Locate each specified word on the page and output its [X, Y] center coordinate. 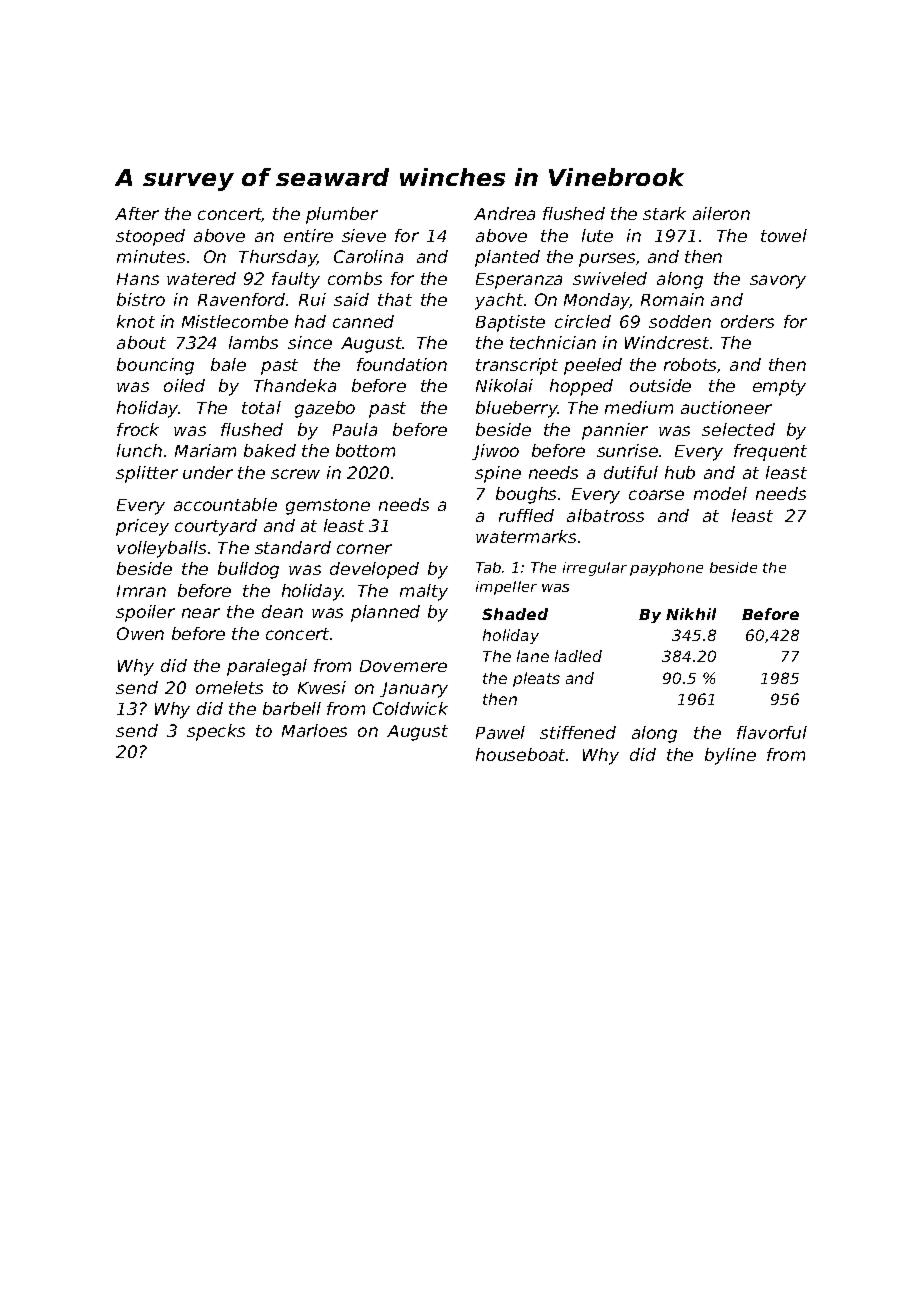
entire [308, 235]
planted [507, 258]
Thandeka [295, 385]
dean [282, 611]
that [395, 299]
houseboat [520, 754]
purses [607, 260]
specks [216, 732]
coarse [656, 495]
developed [374, 570]
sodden [680, 321]
